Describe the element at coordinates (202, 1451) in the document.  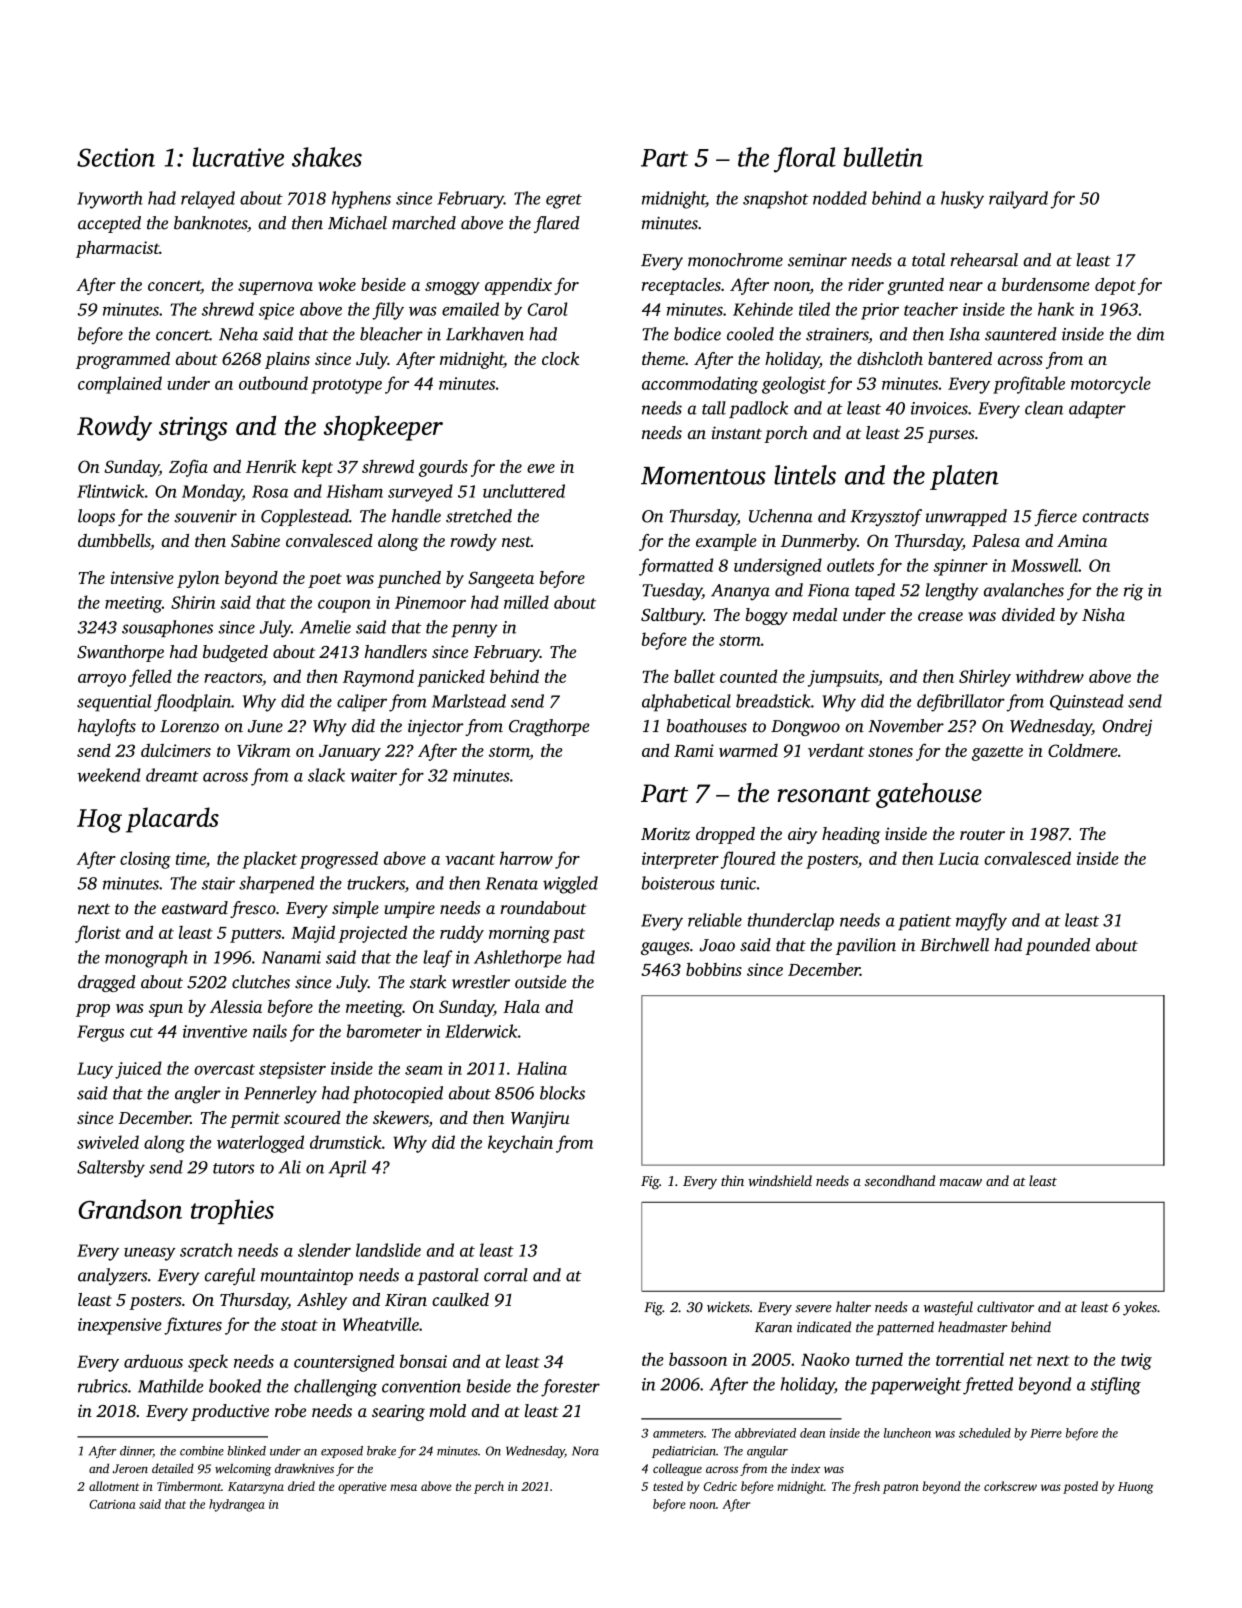
I see `combine` at that location.
